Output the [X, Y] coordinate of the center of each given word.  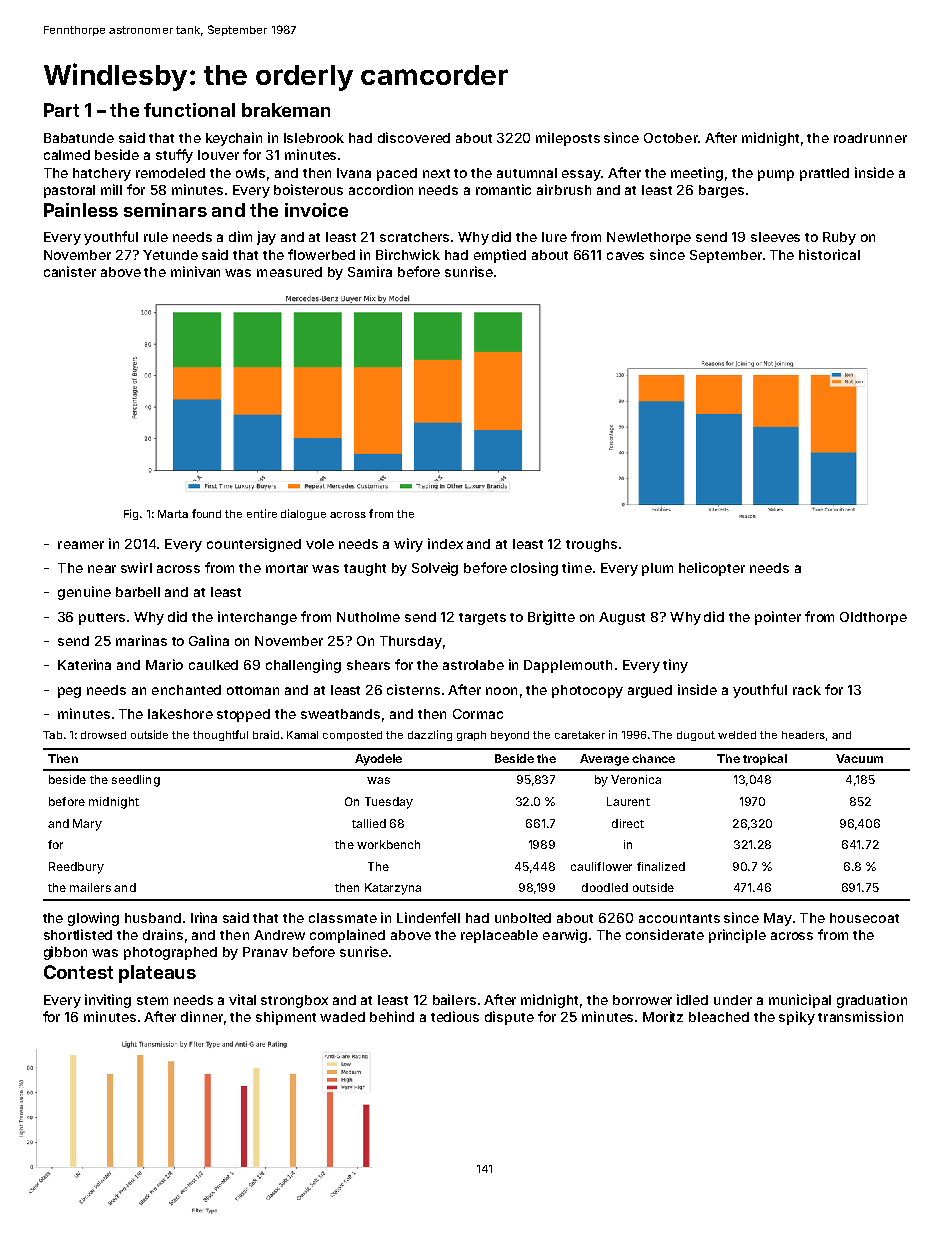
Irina [204, 917]
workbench [388, 844]
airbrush [564, 189]
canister [70, 271]
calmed [67, 155]
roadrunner [870, 138]
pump [776, 175]
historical [829, 254]
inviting [108, 1001]
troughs [591, 545]
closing [534, 569]
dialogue [303, 514]
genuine [84, 593]
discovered [414, 137]
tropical [765, 759]
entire [262, 513]
